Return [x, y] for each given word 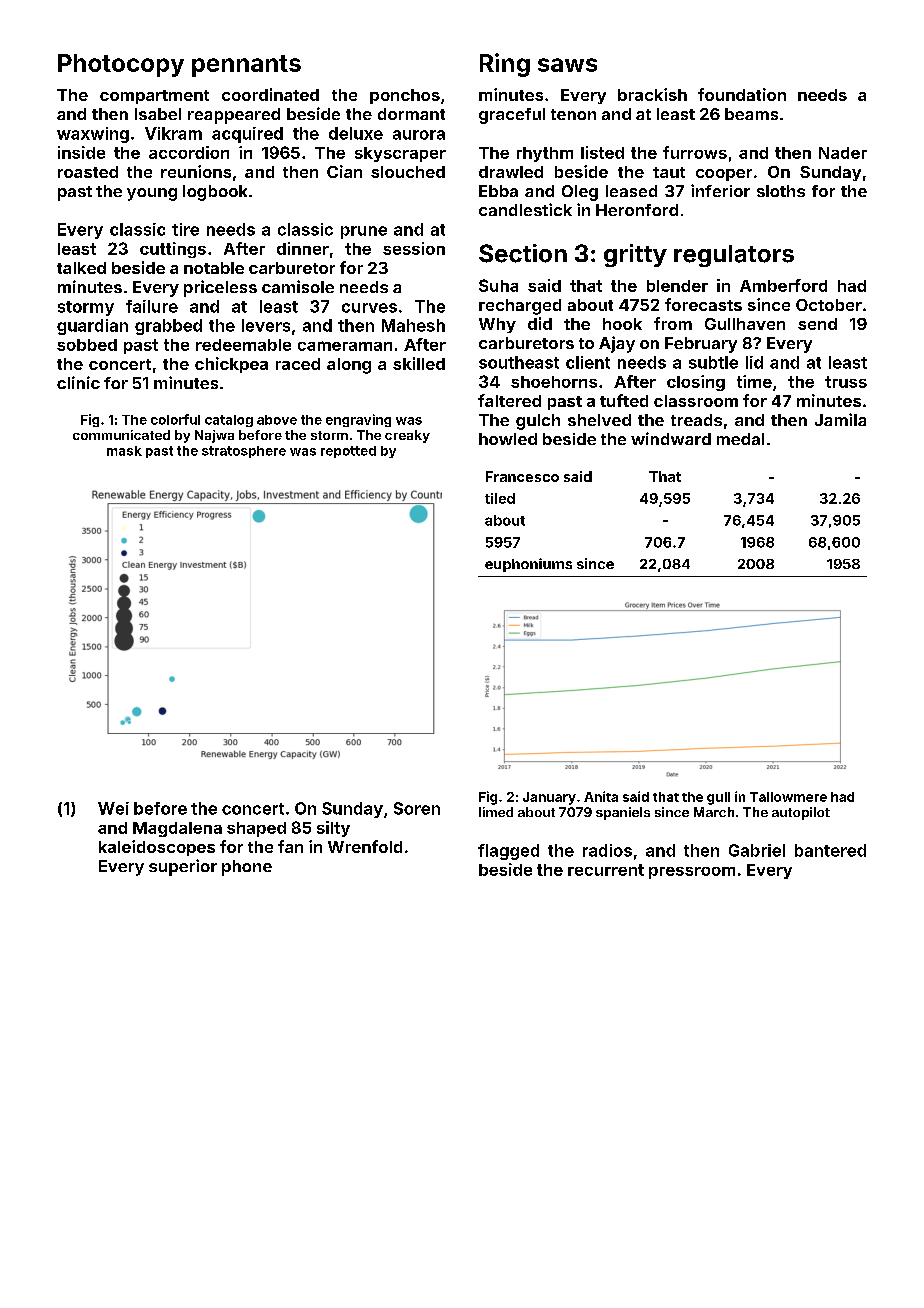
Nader [843, 153]
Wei [113, 808]
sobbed [87, 345]
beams [751, 114]
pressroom [692, 873]
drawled [511, 172]
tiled [500, 498]
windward [671, 438]
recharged [520, 307]
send [817, 324]
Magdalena [177, 829]
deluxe [356, 133]
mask [124, 451]
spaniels [623, 813]
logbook [215, 193]
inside [81, 152]
